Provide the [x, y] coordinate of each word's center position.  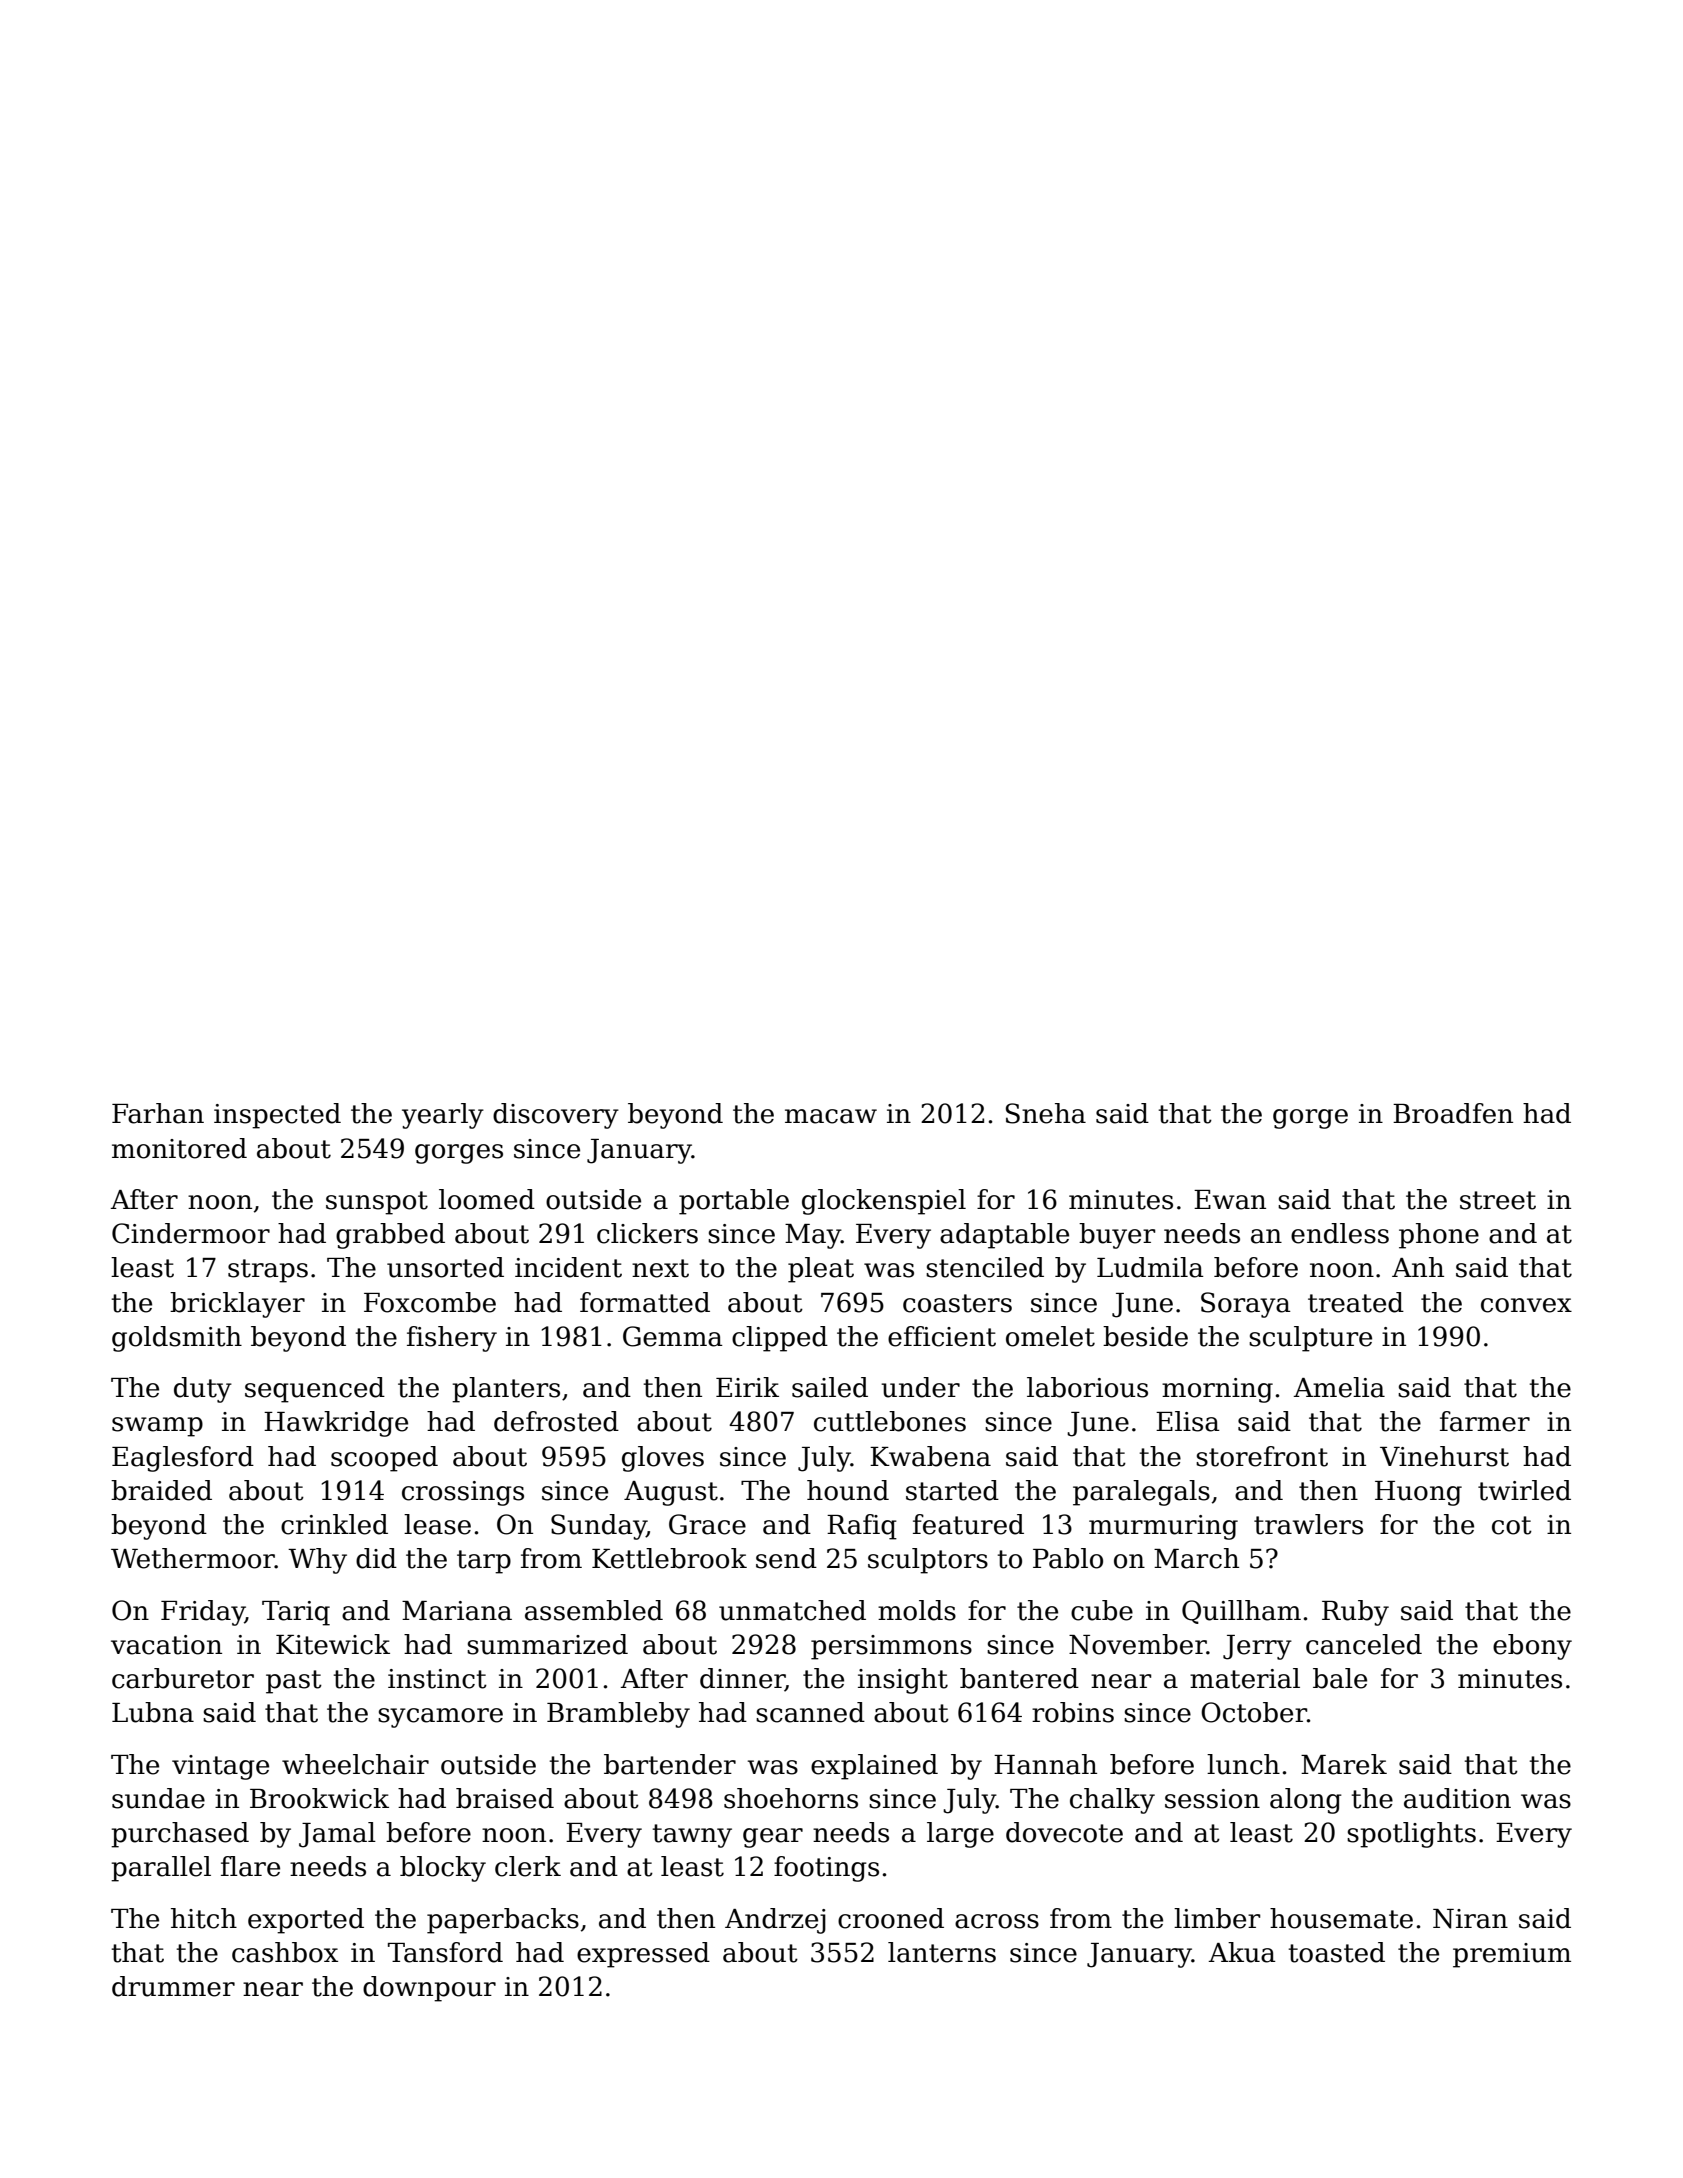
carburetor [183, 1678]
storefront [1262, 1456]
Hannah [1045, 1764]
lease [437, 1524]
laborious [1087, 1387]
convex [1526, 1305]
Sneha [1046, 1113]
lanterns [942, 1952]
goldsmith [177, 1339]
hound [848, 1490]
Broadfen [1453, 1113]
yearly [443, 1116]
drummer [173, 1986]
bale [1340, 1678]
